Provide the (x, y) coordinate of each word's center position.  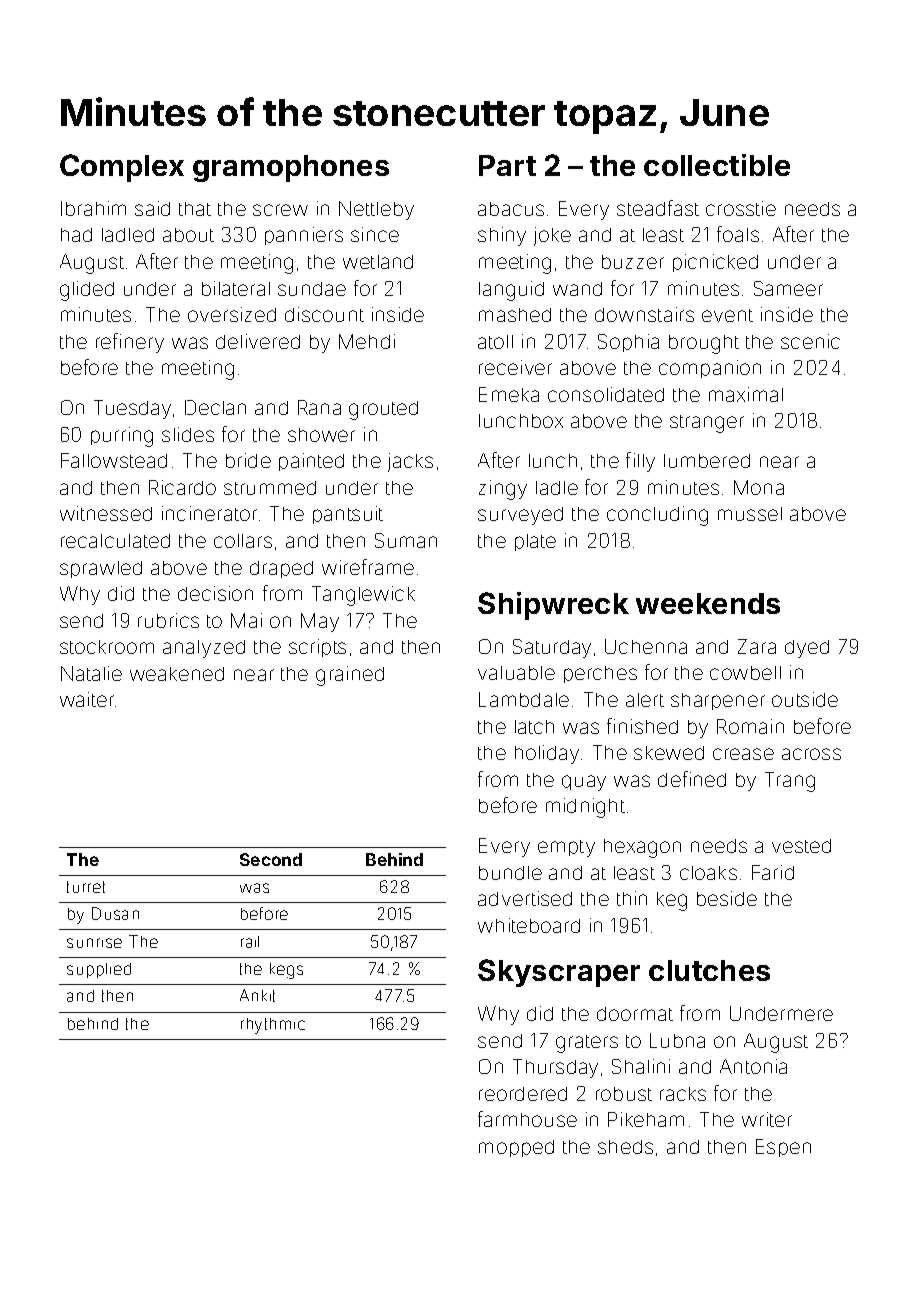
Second (271, 859)
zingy (503, 490)
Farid (773, 872)
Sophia (628, 343)
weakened (177, 674)
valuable (516, 673)
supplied (99, 970)
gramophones (291, 168)
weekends (708, 603)
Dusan (115, 913)
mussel (750, 514)
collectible (717, 165)
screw (280, 210)
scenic (810, 341)
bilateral (236, 288)
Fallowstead (114, 460)
